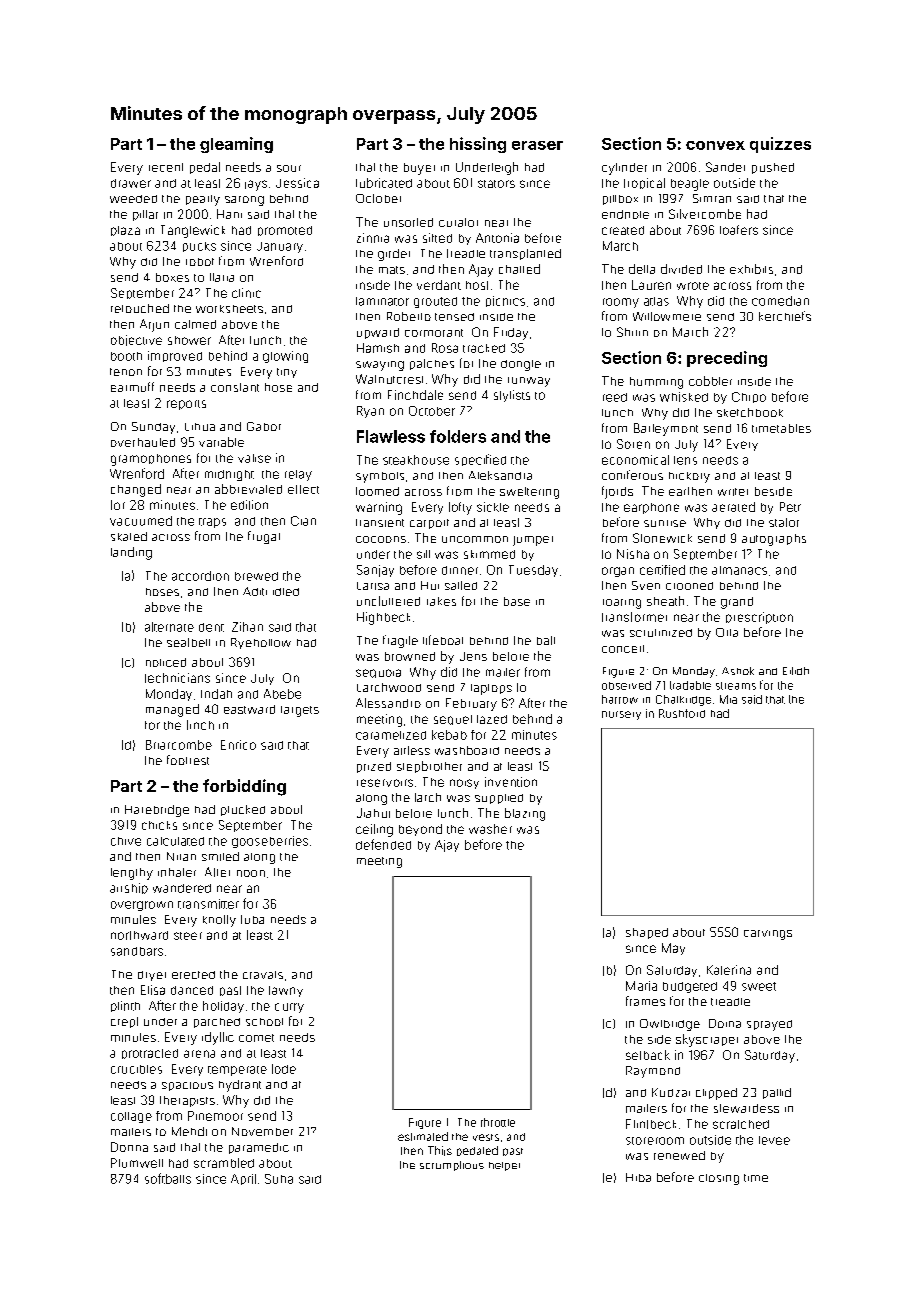 The image size is (924, 1308). What do you see at coordinates (423, 1136) in the screenshot?
I see `estimated` at bounding box center [423, 1136].
